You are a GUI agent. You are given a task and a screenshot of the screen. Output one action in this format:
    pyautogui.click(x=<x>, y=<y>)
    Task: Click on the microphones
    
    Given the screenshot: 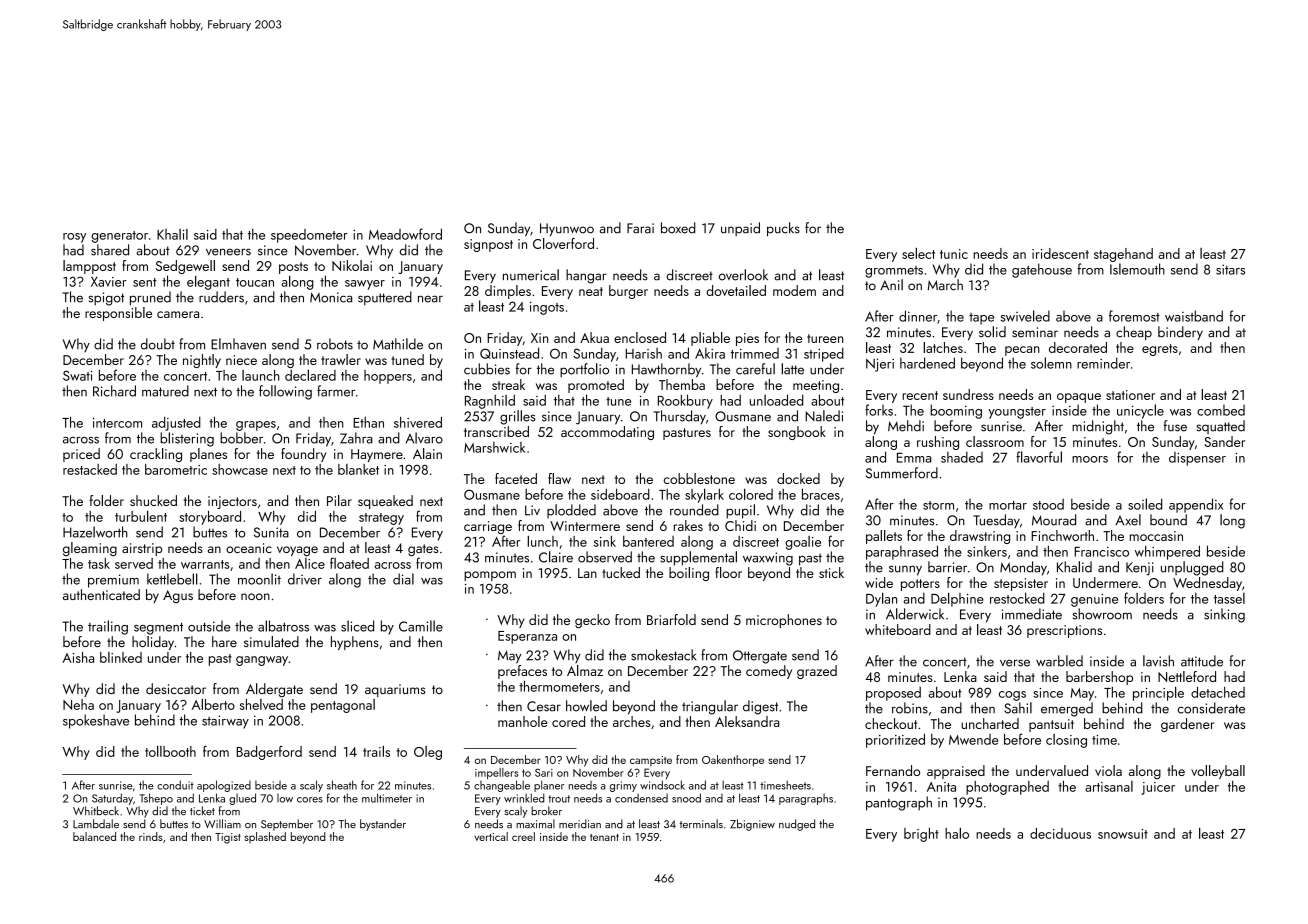 What is the action you would take?
    pyautogui.click(x=784, y=621)
